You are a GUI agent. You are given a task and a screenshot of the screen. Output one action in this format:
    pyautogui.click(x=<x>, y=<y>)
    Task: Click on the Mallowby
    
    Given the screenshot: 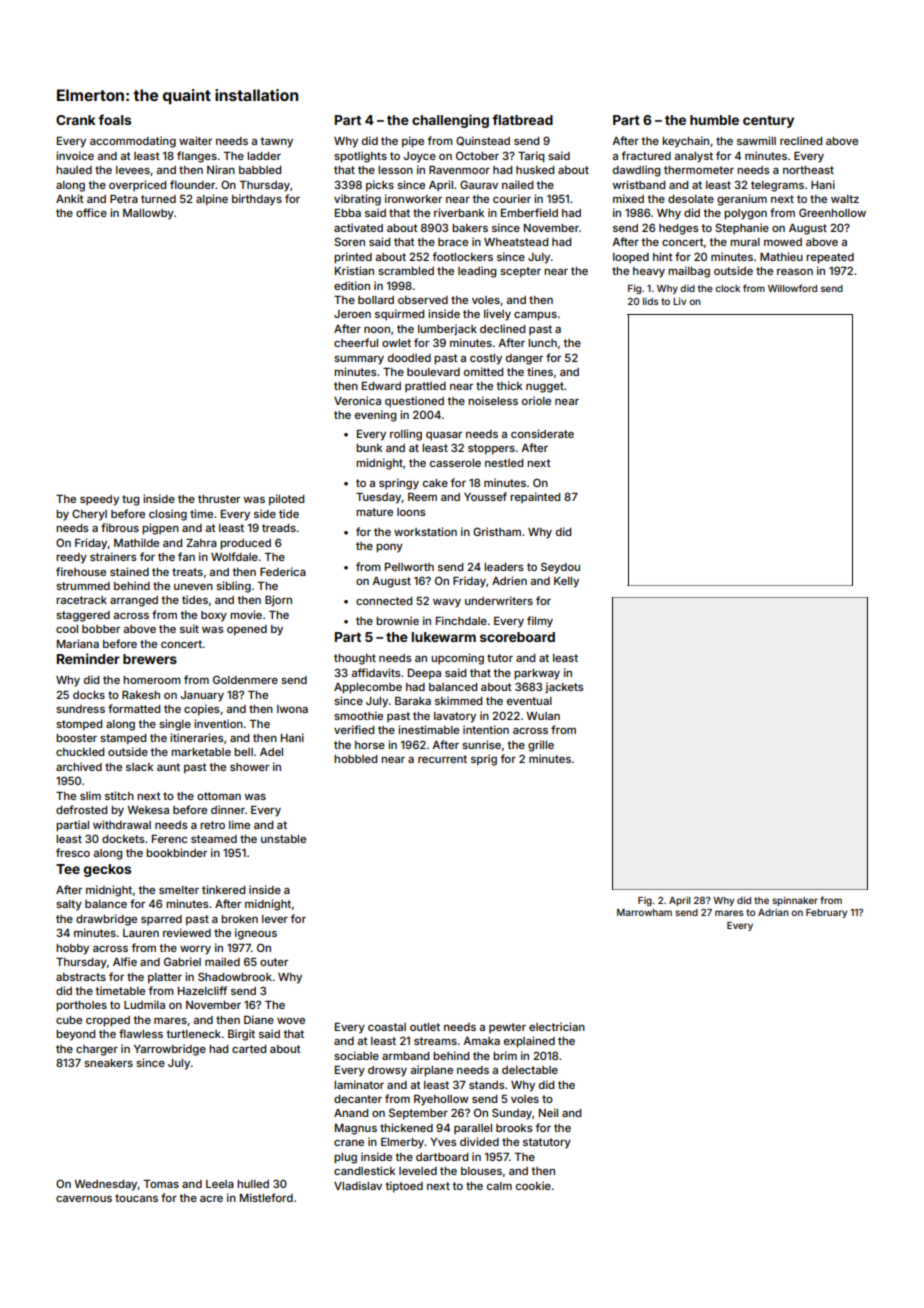 What is the action you would take?
    pyautogui.click(x=148, y=214)
